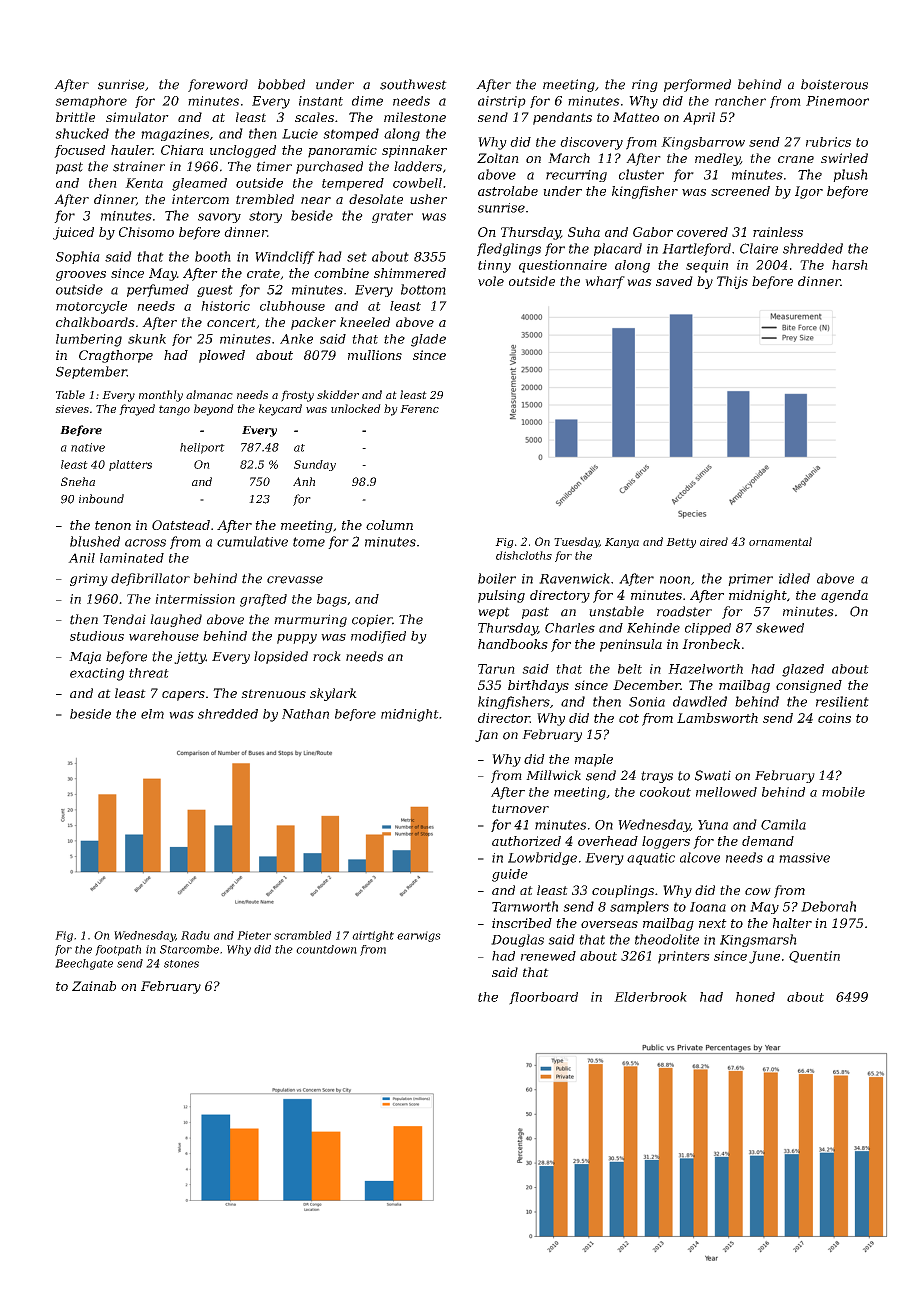  What do you see at coordinates (641, 174) in the page?
I see `cluster` at bounding box center [641, 174].
